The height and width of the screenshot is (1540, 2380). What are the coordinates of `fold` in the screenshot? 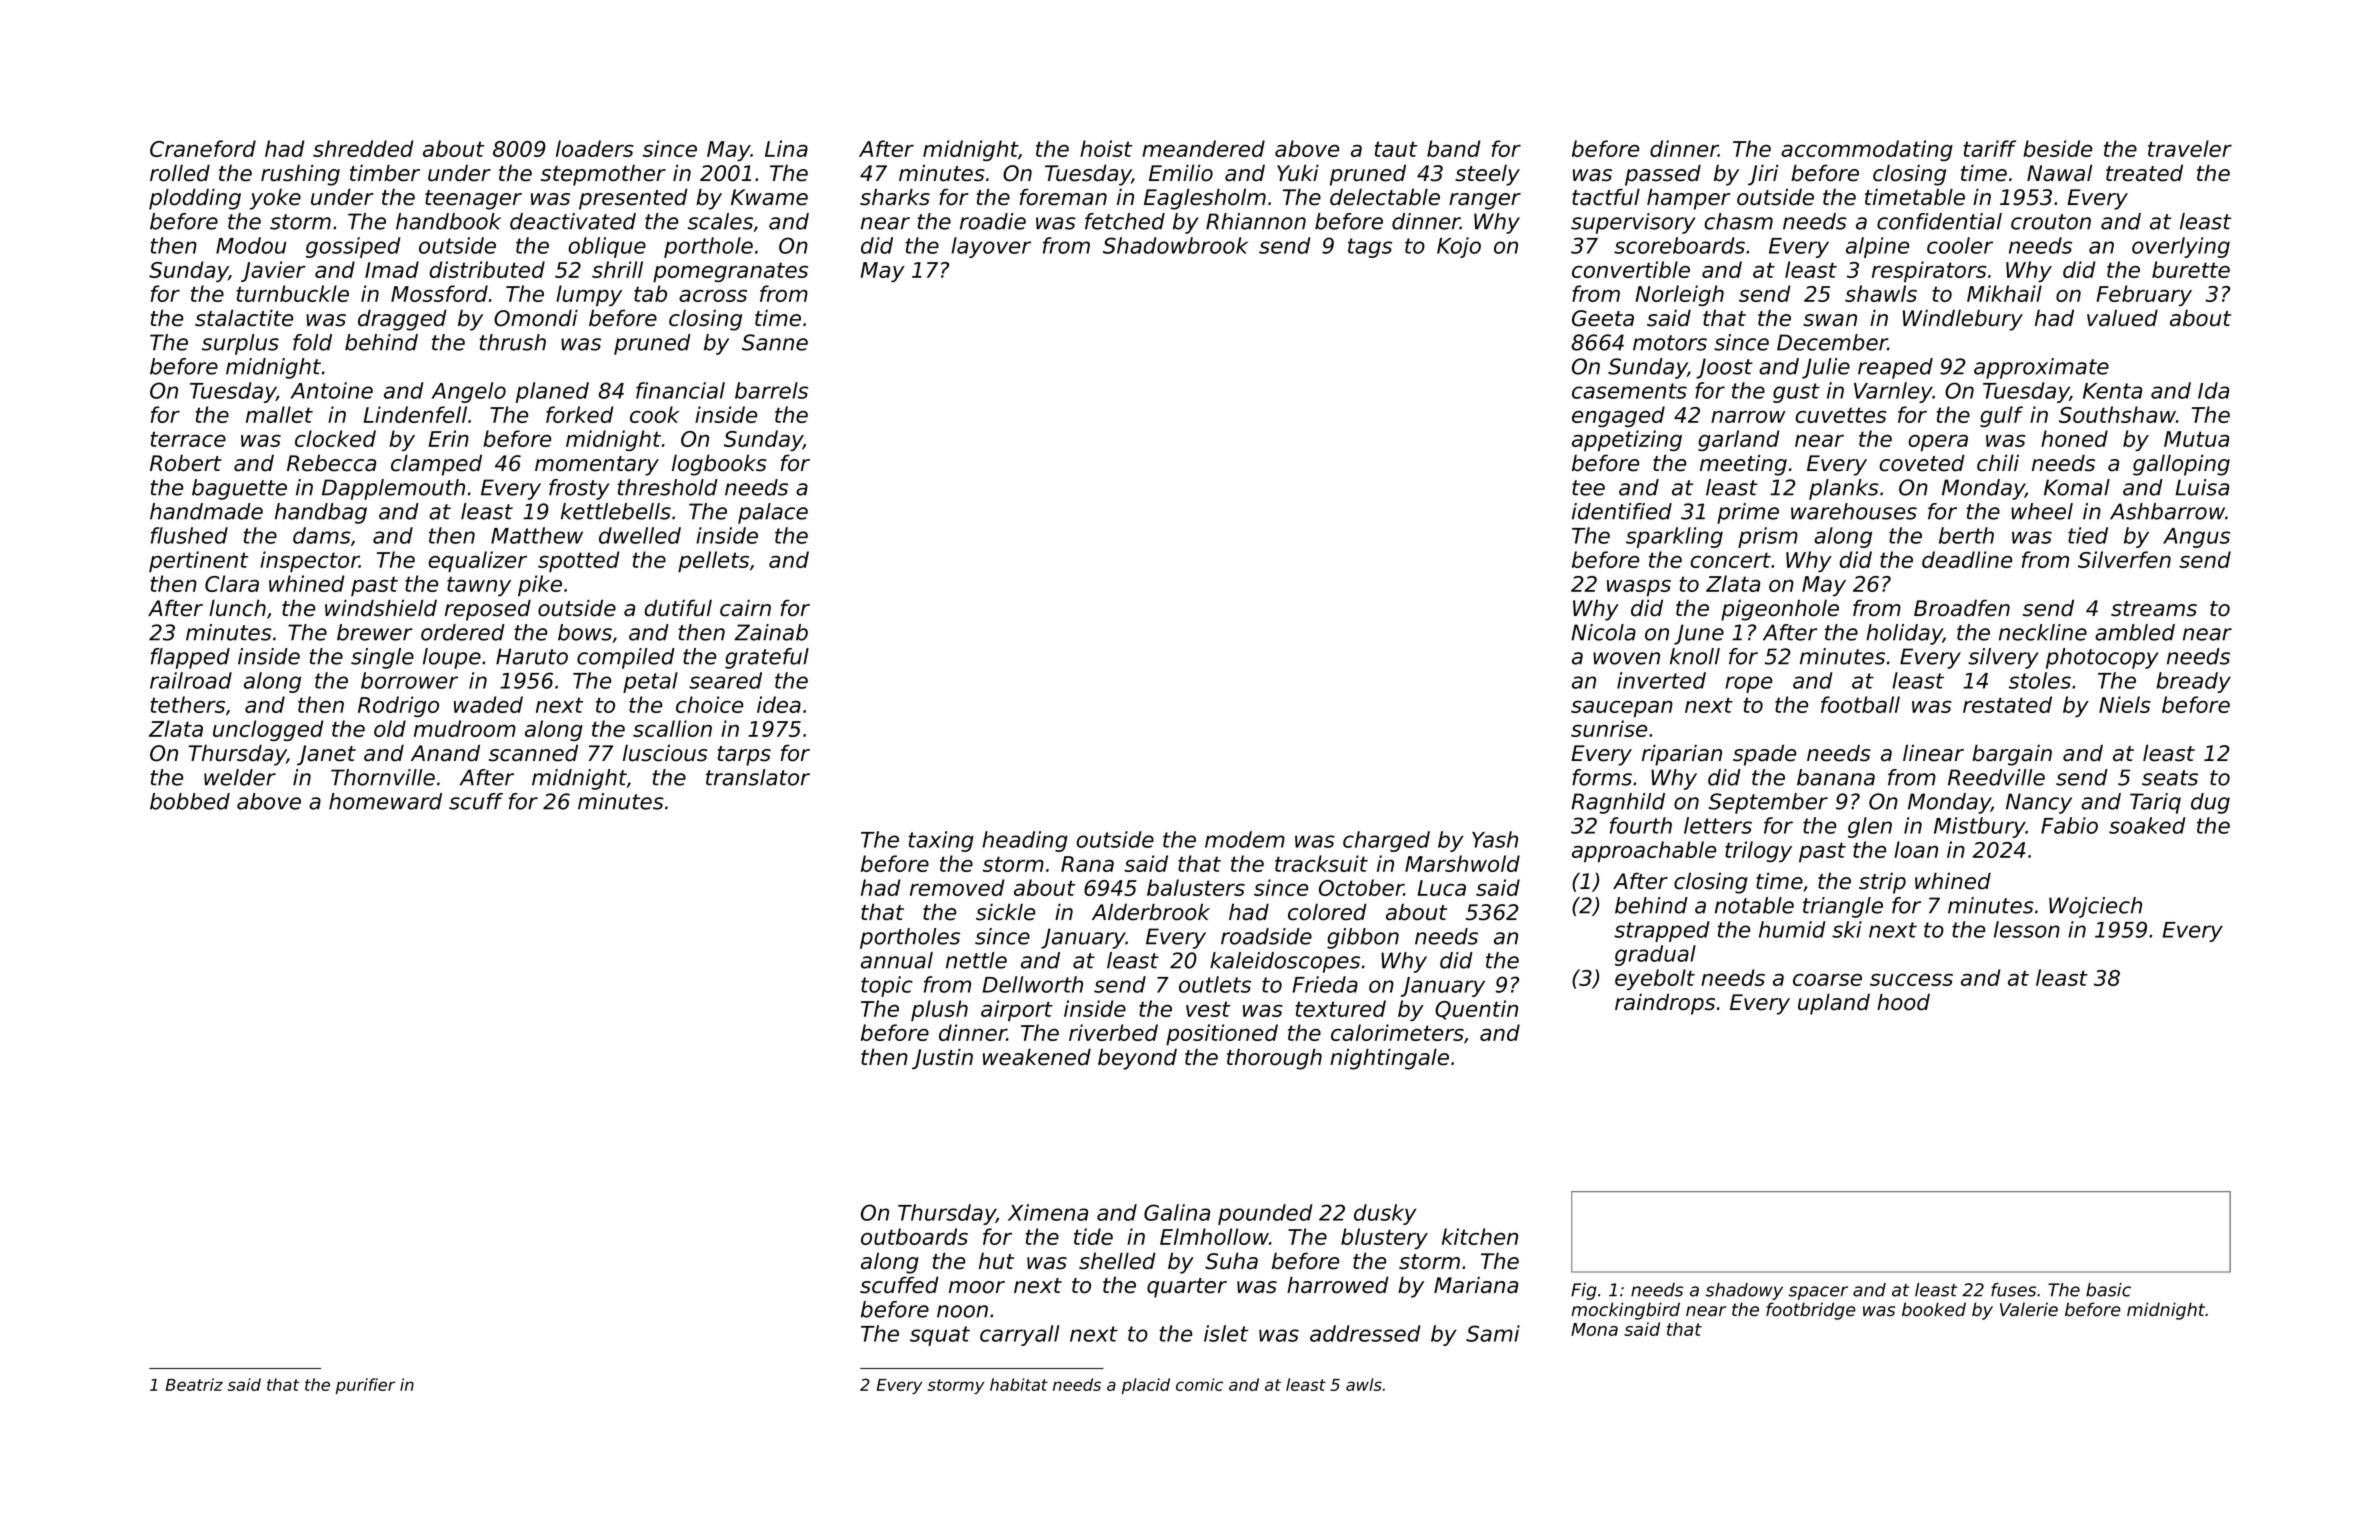 It's located at (312, 342).
